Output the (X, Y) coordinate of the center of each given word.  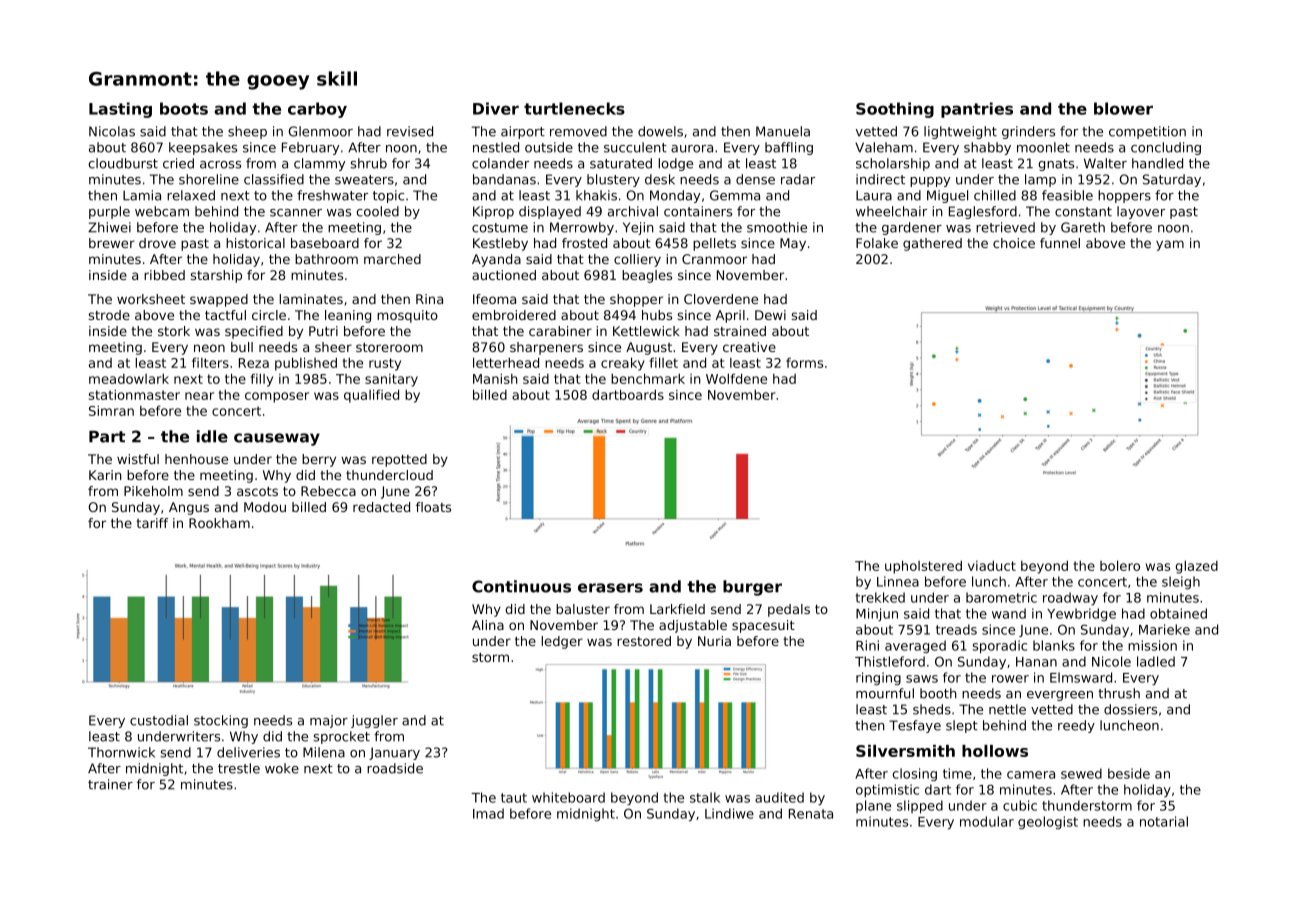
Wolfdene (736, 378)
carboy (317, 110)
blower (1123, 108)
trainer (110, 784)
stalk (705, 797)
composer (277, 397)
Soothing (895, 110)
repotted (399, 460)
